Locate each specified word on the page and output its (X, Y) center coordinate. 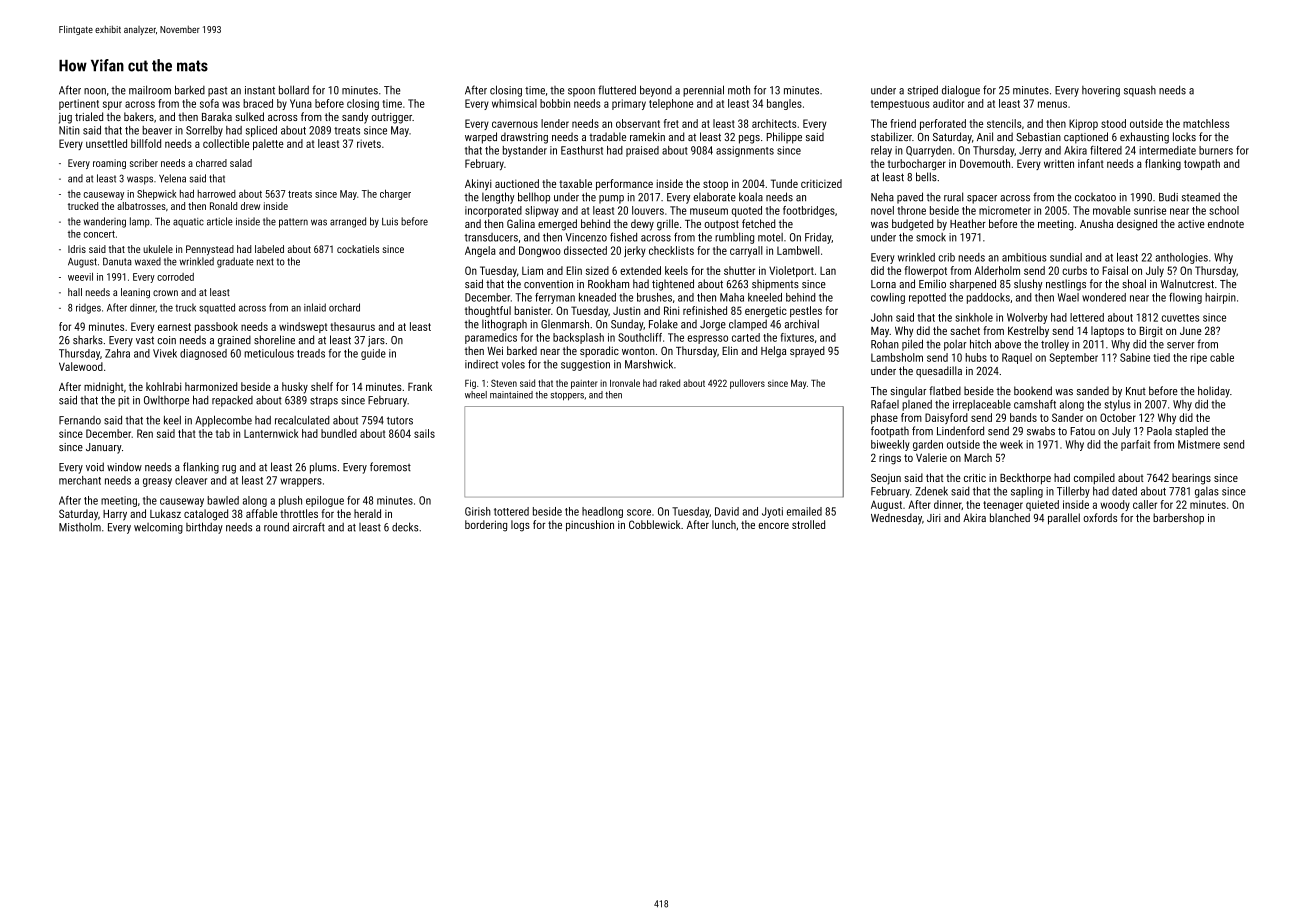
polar (955, 345)
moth (739, 90)
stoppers (567, 396)
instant (260, 90)
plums (323, 468)
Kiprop (1083, 124)
